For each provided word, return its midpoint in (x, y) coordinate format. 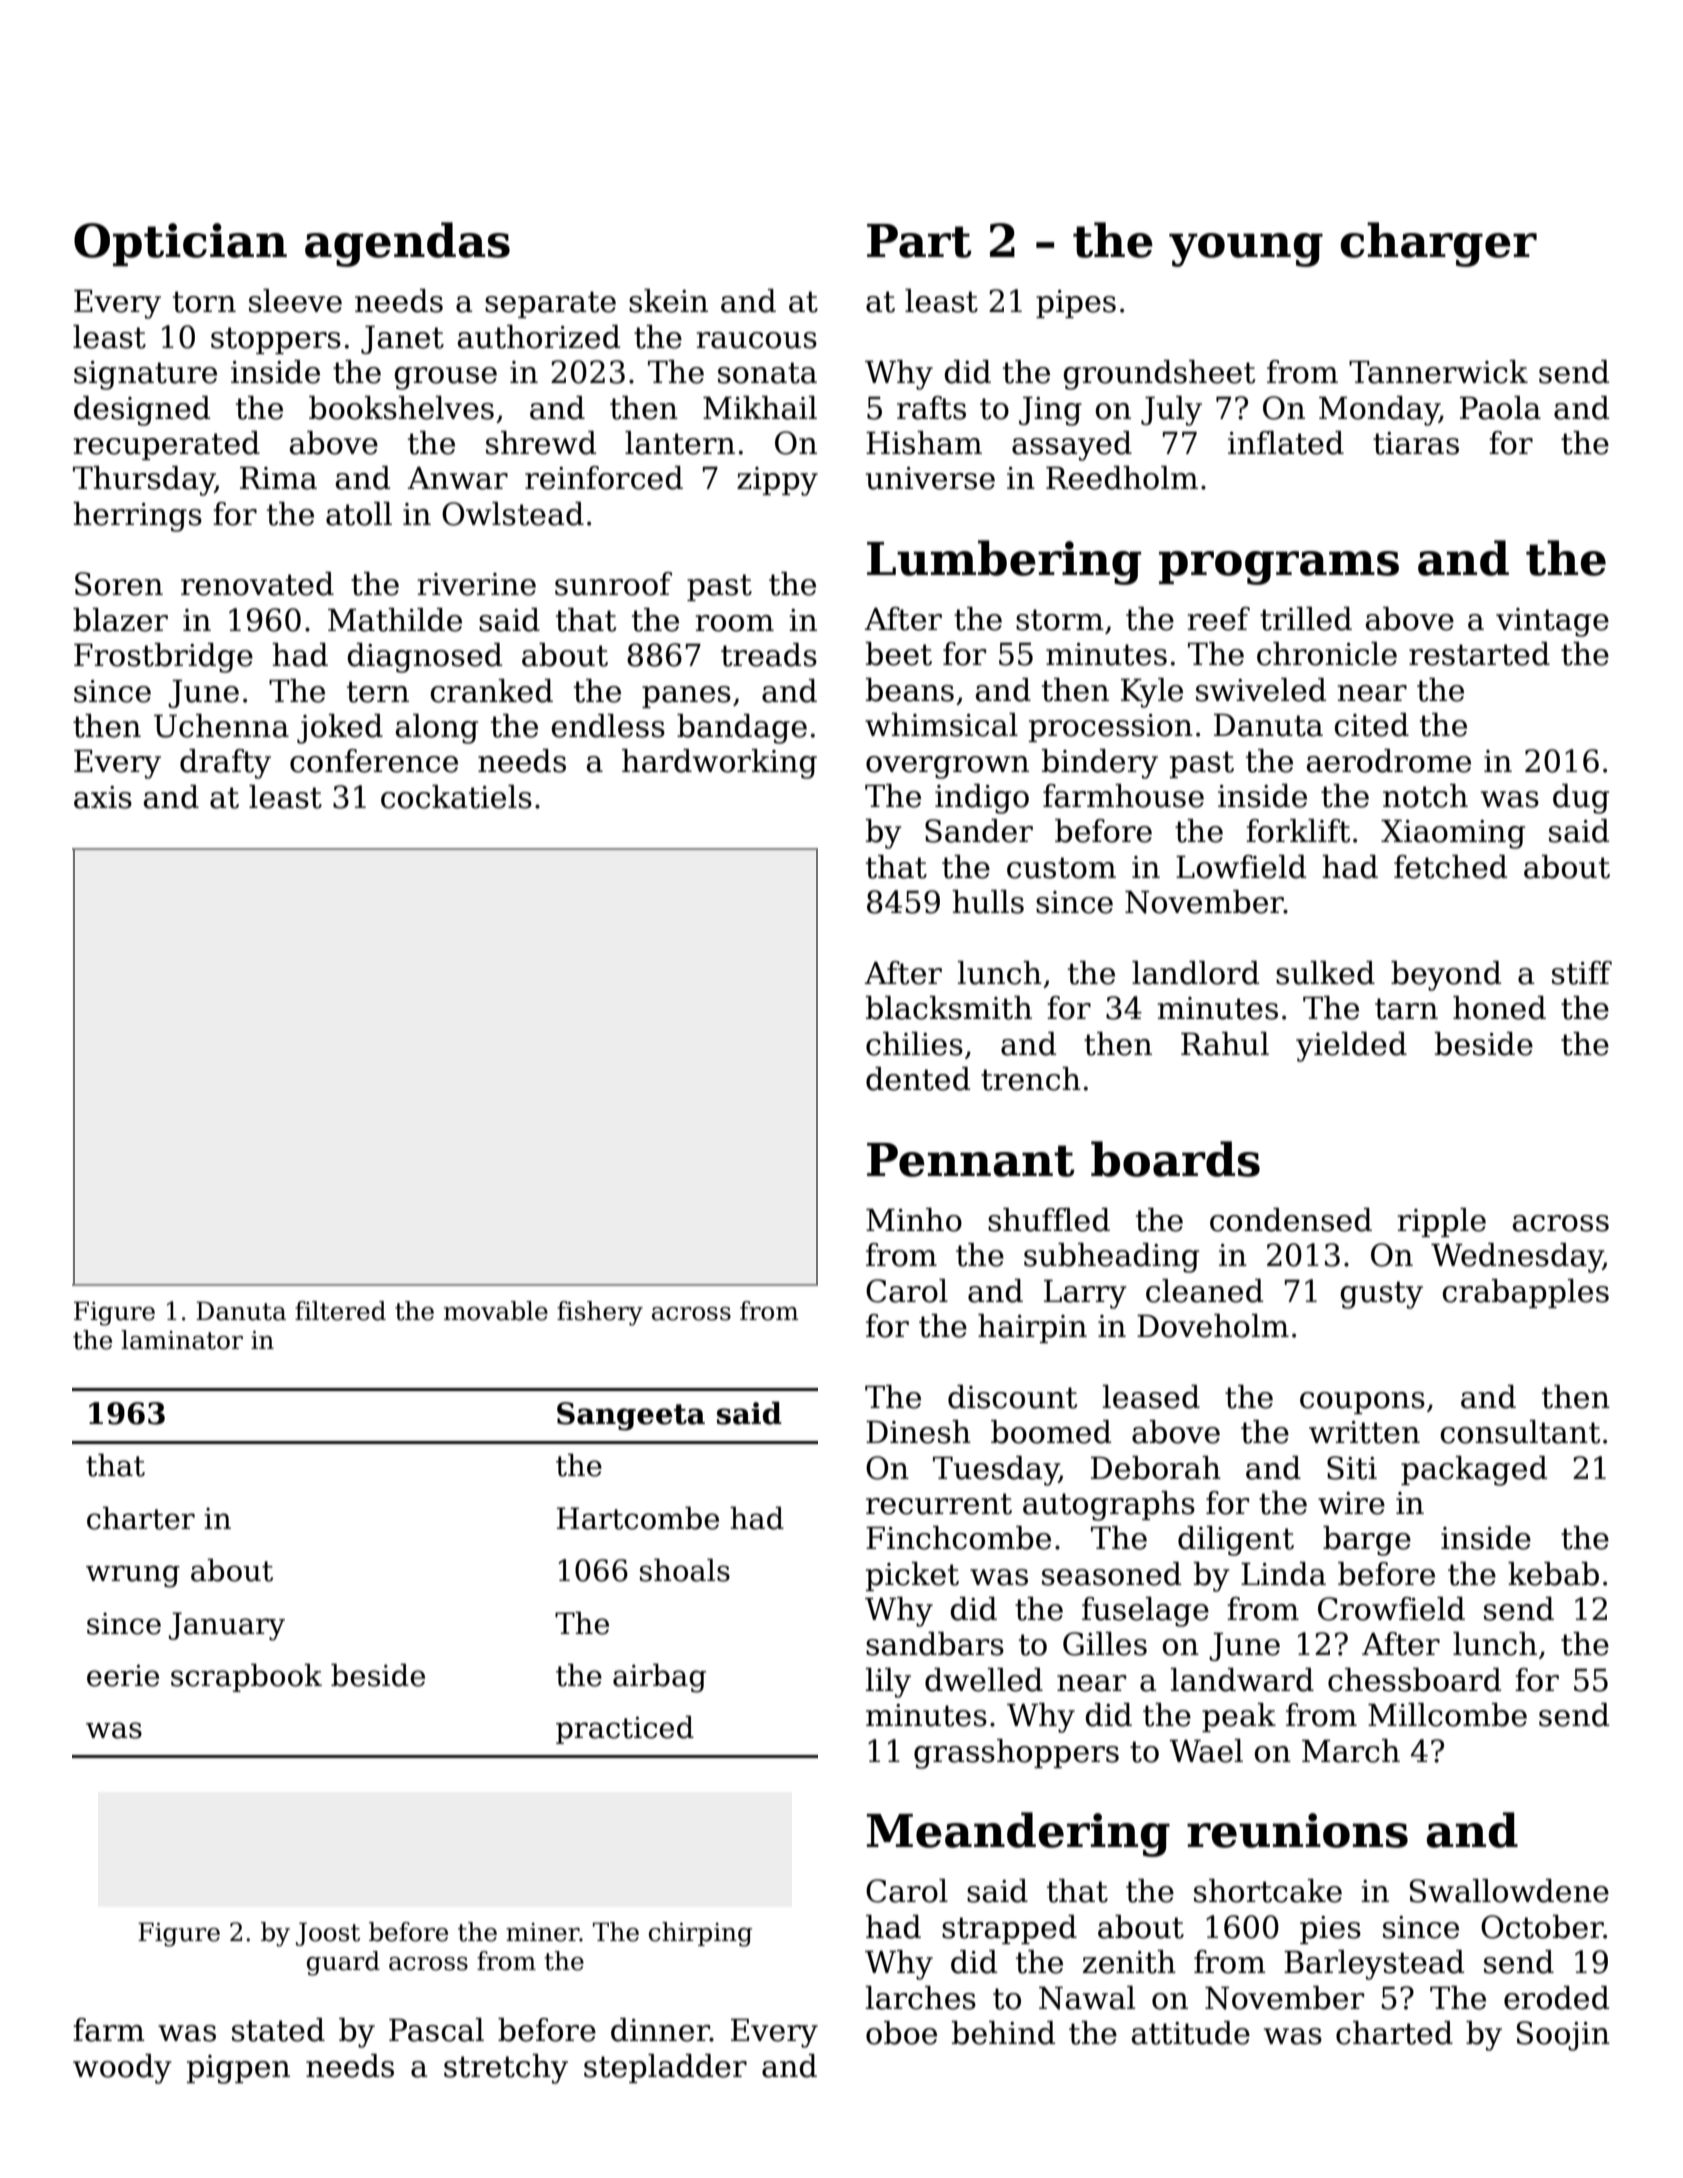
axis (103, 797)
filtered (340, 1311)
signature (145, 375)
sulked (1325, 973)
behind (1004, 2033)
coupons (1362, 1403)
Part (919, 241)
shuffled (1049, 1220)
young (1246, 250)
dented (918, 1079)
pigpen (238, 2069)
